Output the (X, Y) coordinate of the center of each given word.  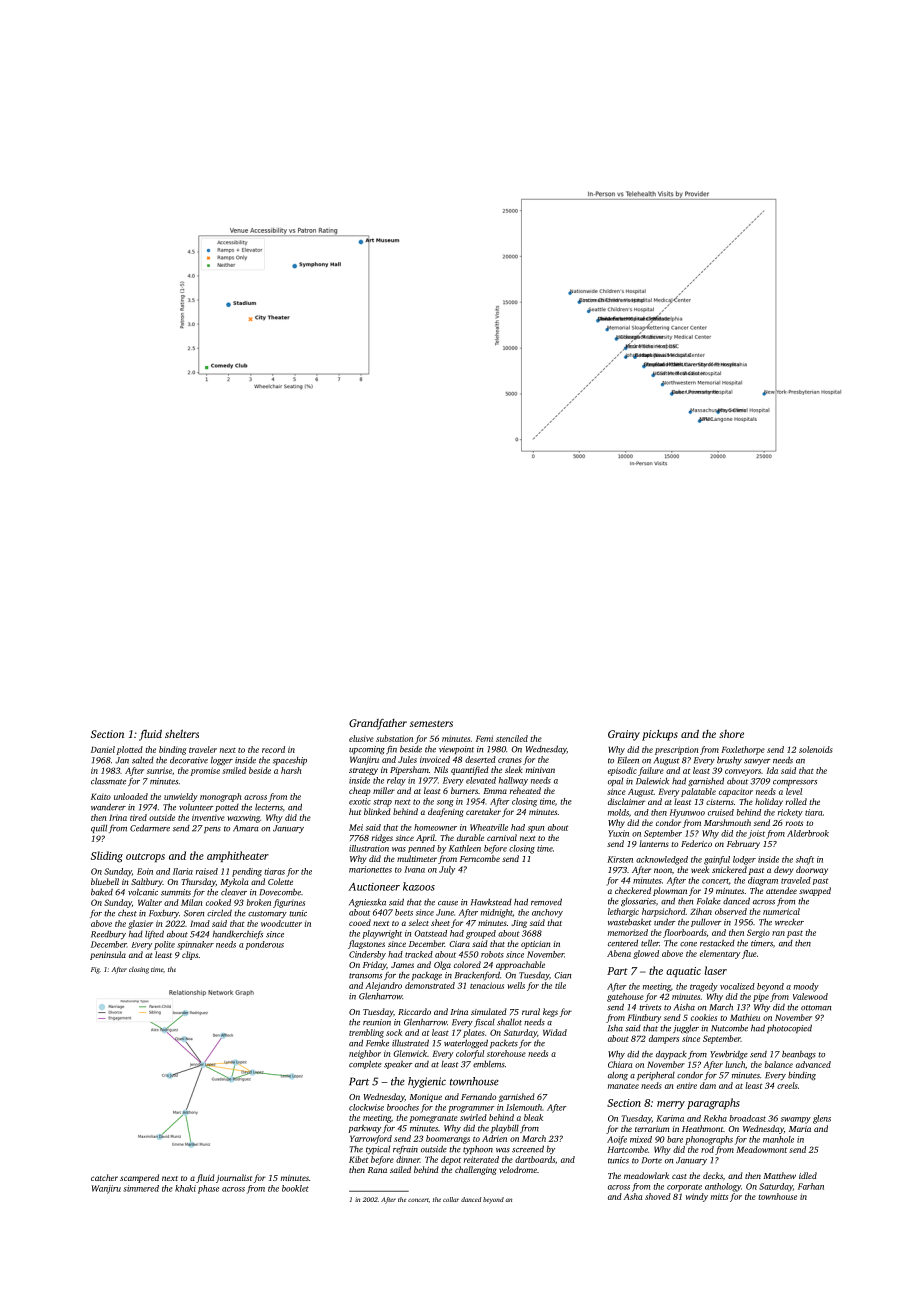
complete (365, 1064)
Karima (670, 1118)
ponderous (265, 945)
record (273, 749)
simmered (141, 1188)
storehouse (506, 1053)
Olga (442, 965)
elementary (720, 954)
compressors (795, 783)
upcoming (367, 750)
